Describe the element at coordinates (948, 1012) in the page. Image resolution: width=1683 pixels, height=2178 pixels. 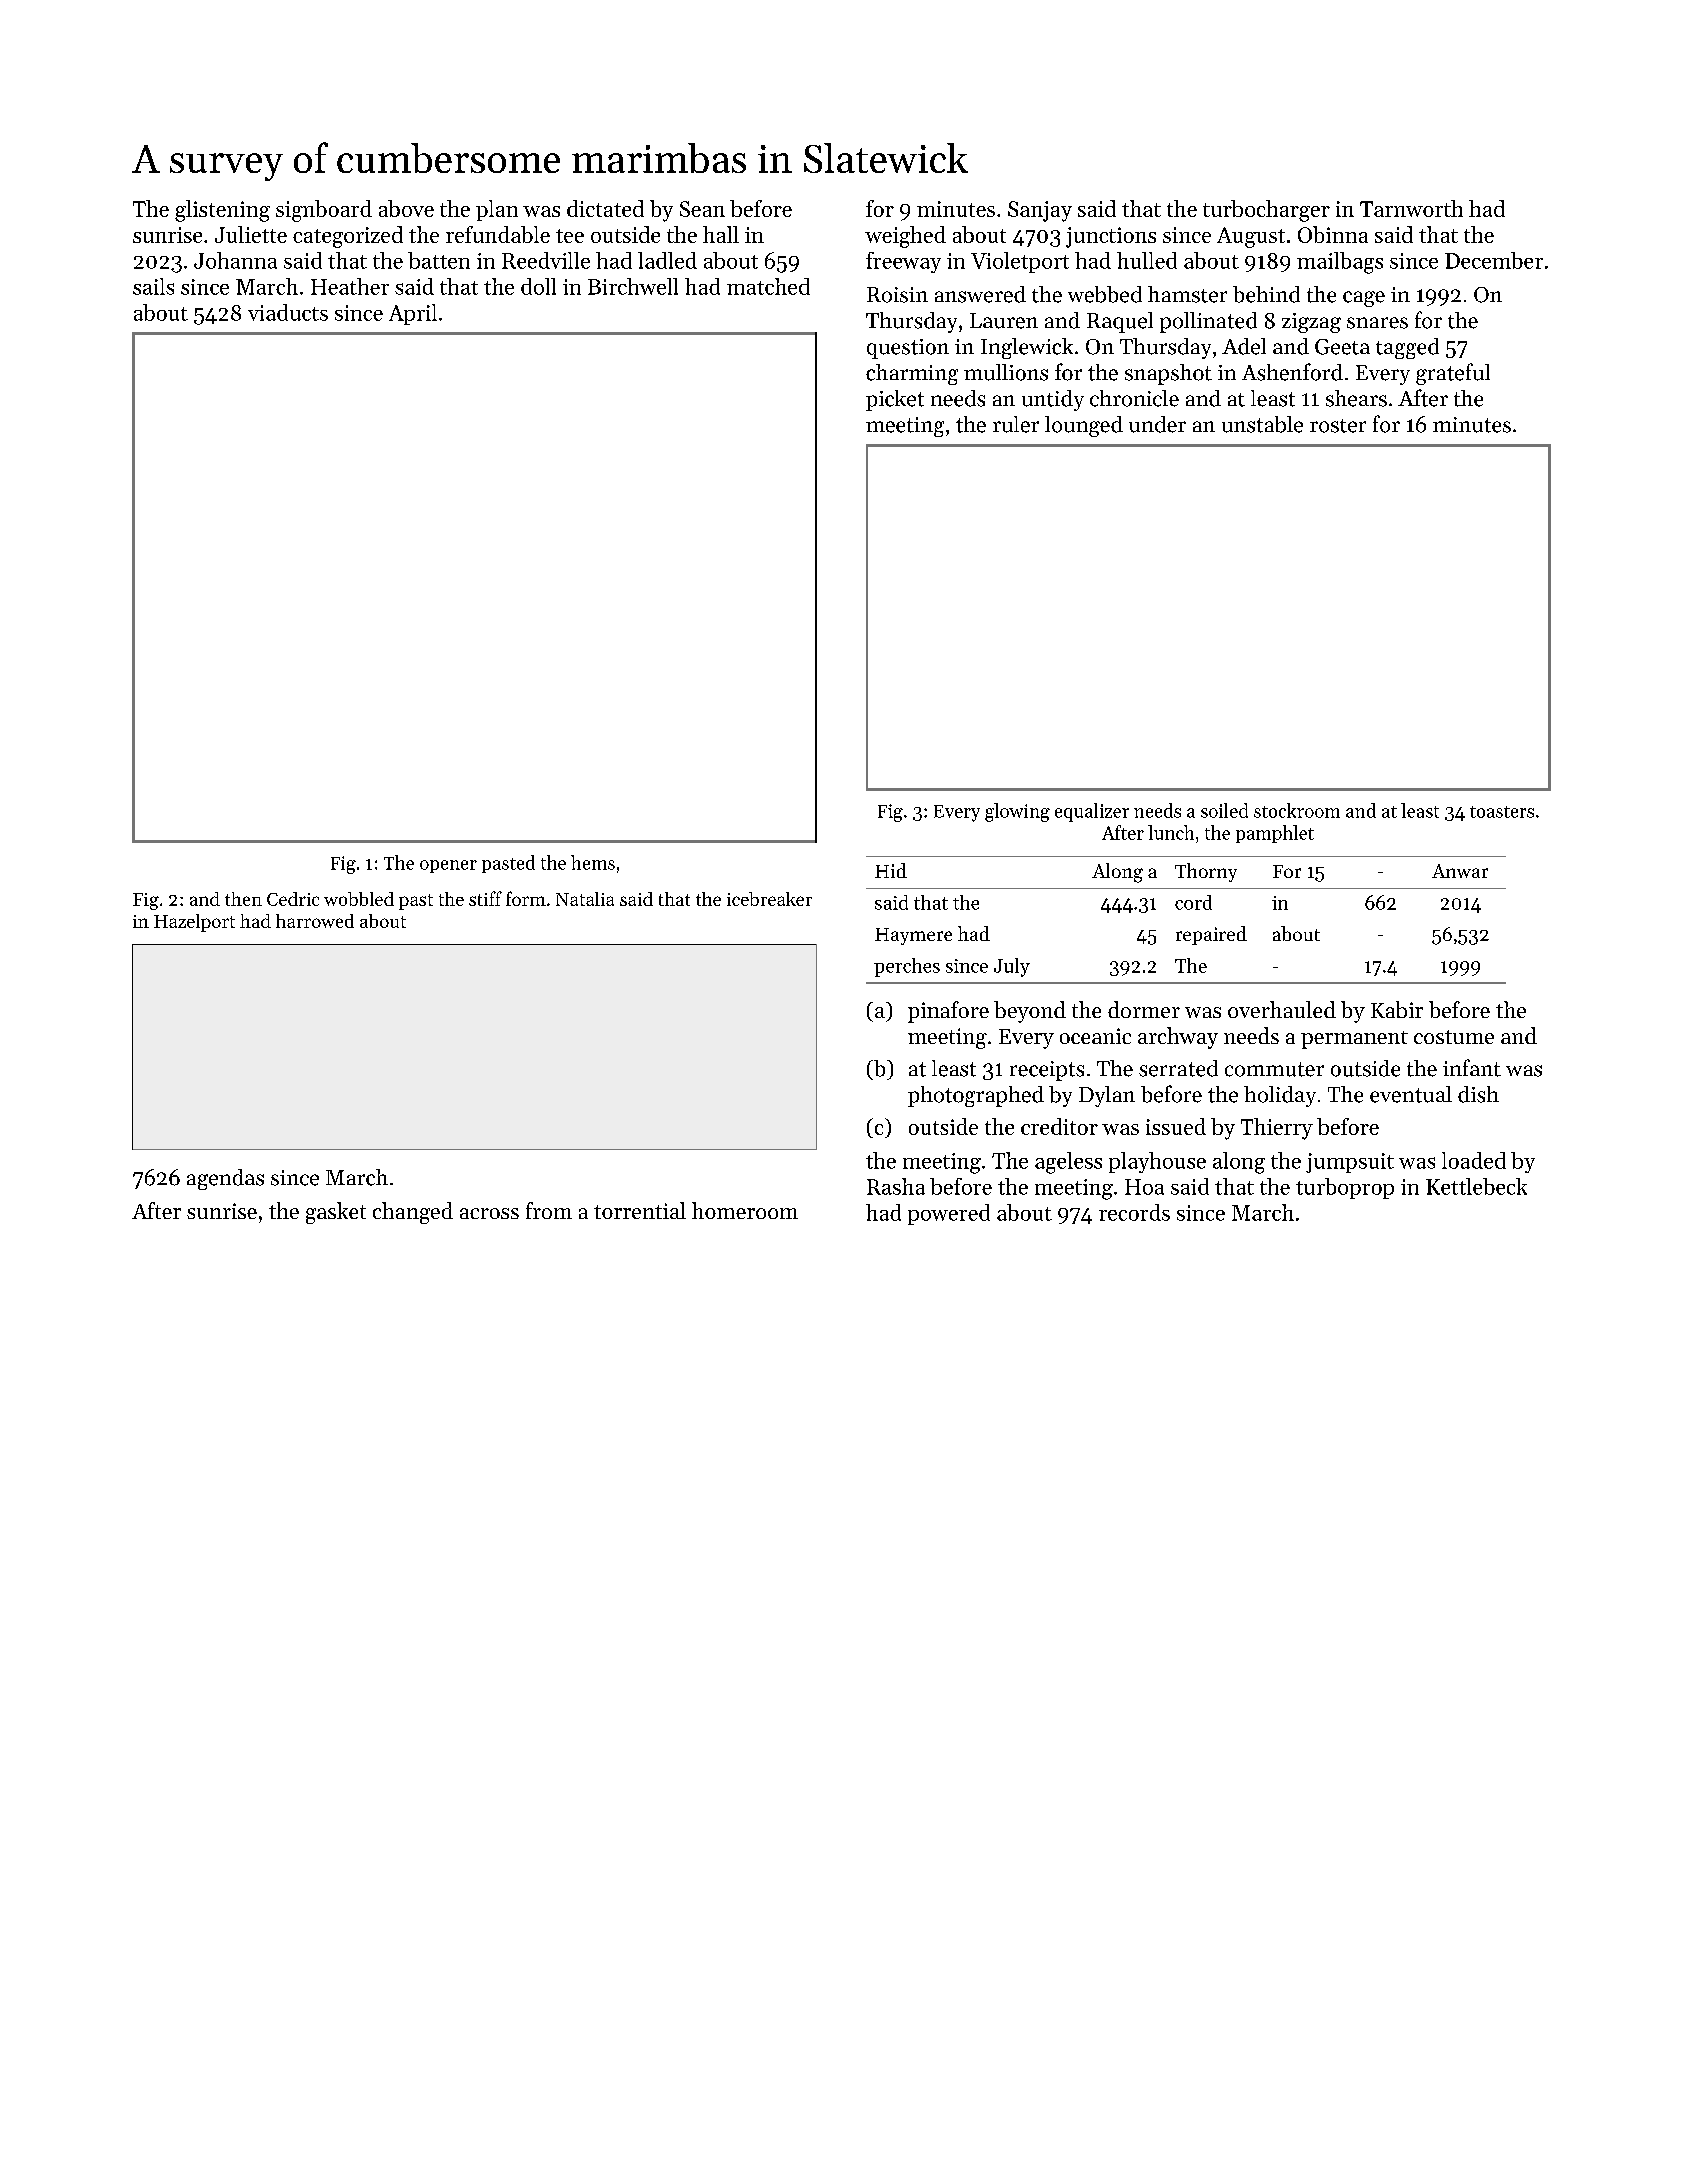
I see `pinafore` at that location.
